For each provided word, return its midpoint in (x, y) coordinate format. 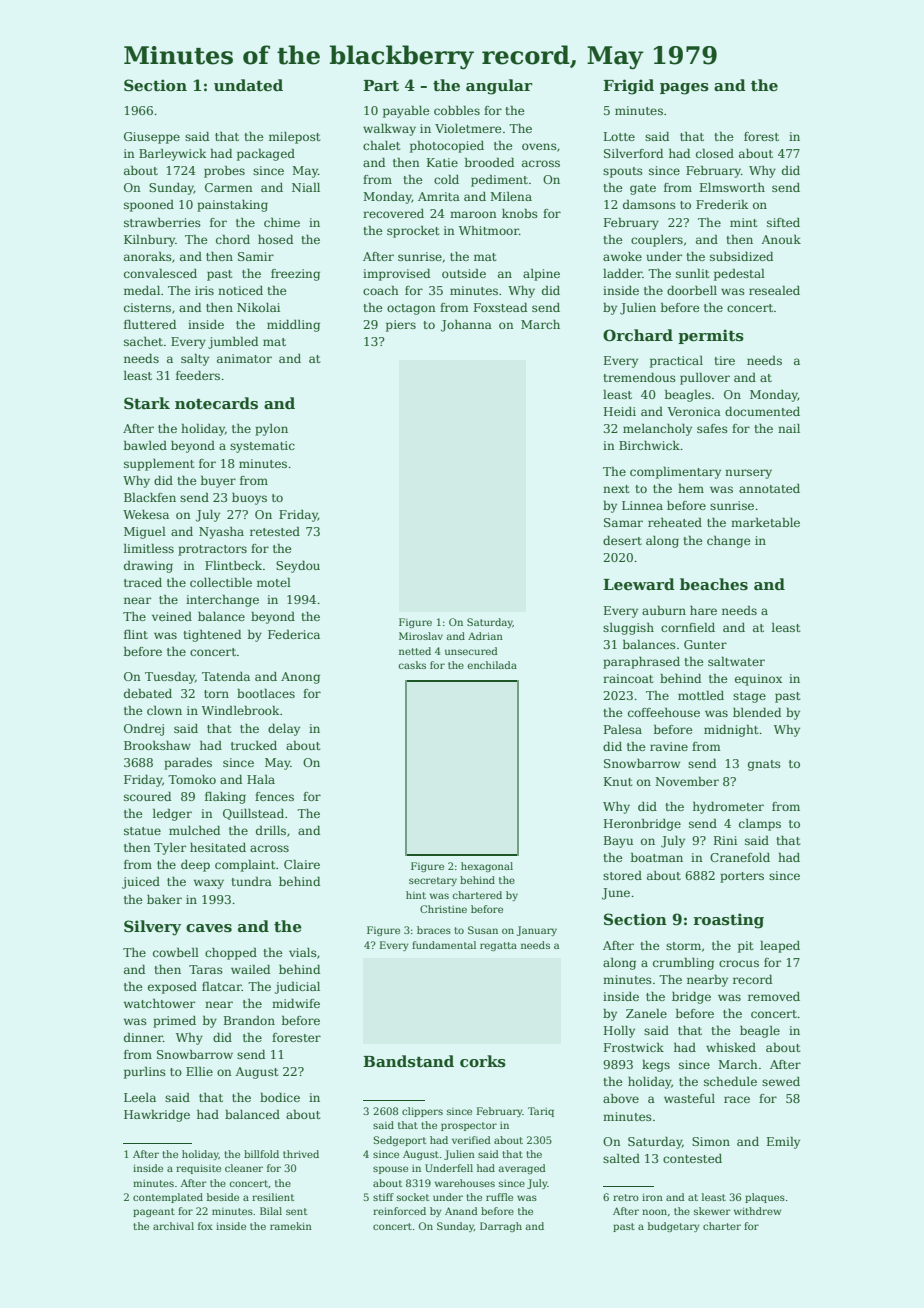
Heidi (620, 411)
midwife (296, 1003)
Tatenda (226, 676)
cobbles (457, 110)
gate (643, 189)
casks (412, 665)
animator (244, 358)
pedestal (739, 274)
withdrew (757, 1211)
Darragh (501, 1227)
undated (248, 85)
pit (745, 947)
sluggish (628, 629)
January (537, 931)
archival (173, 1226)
